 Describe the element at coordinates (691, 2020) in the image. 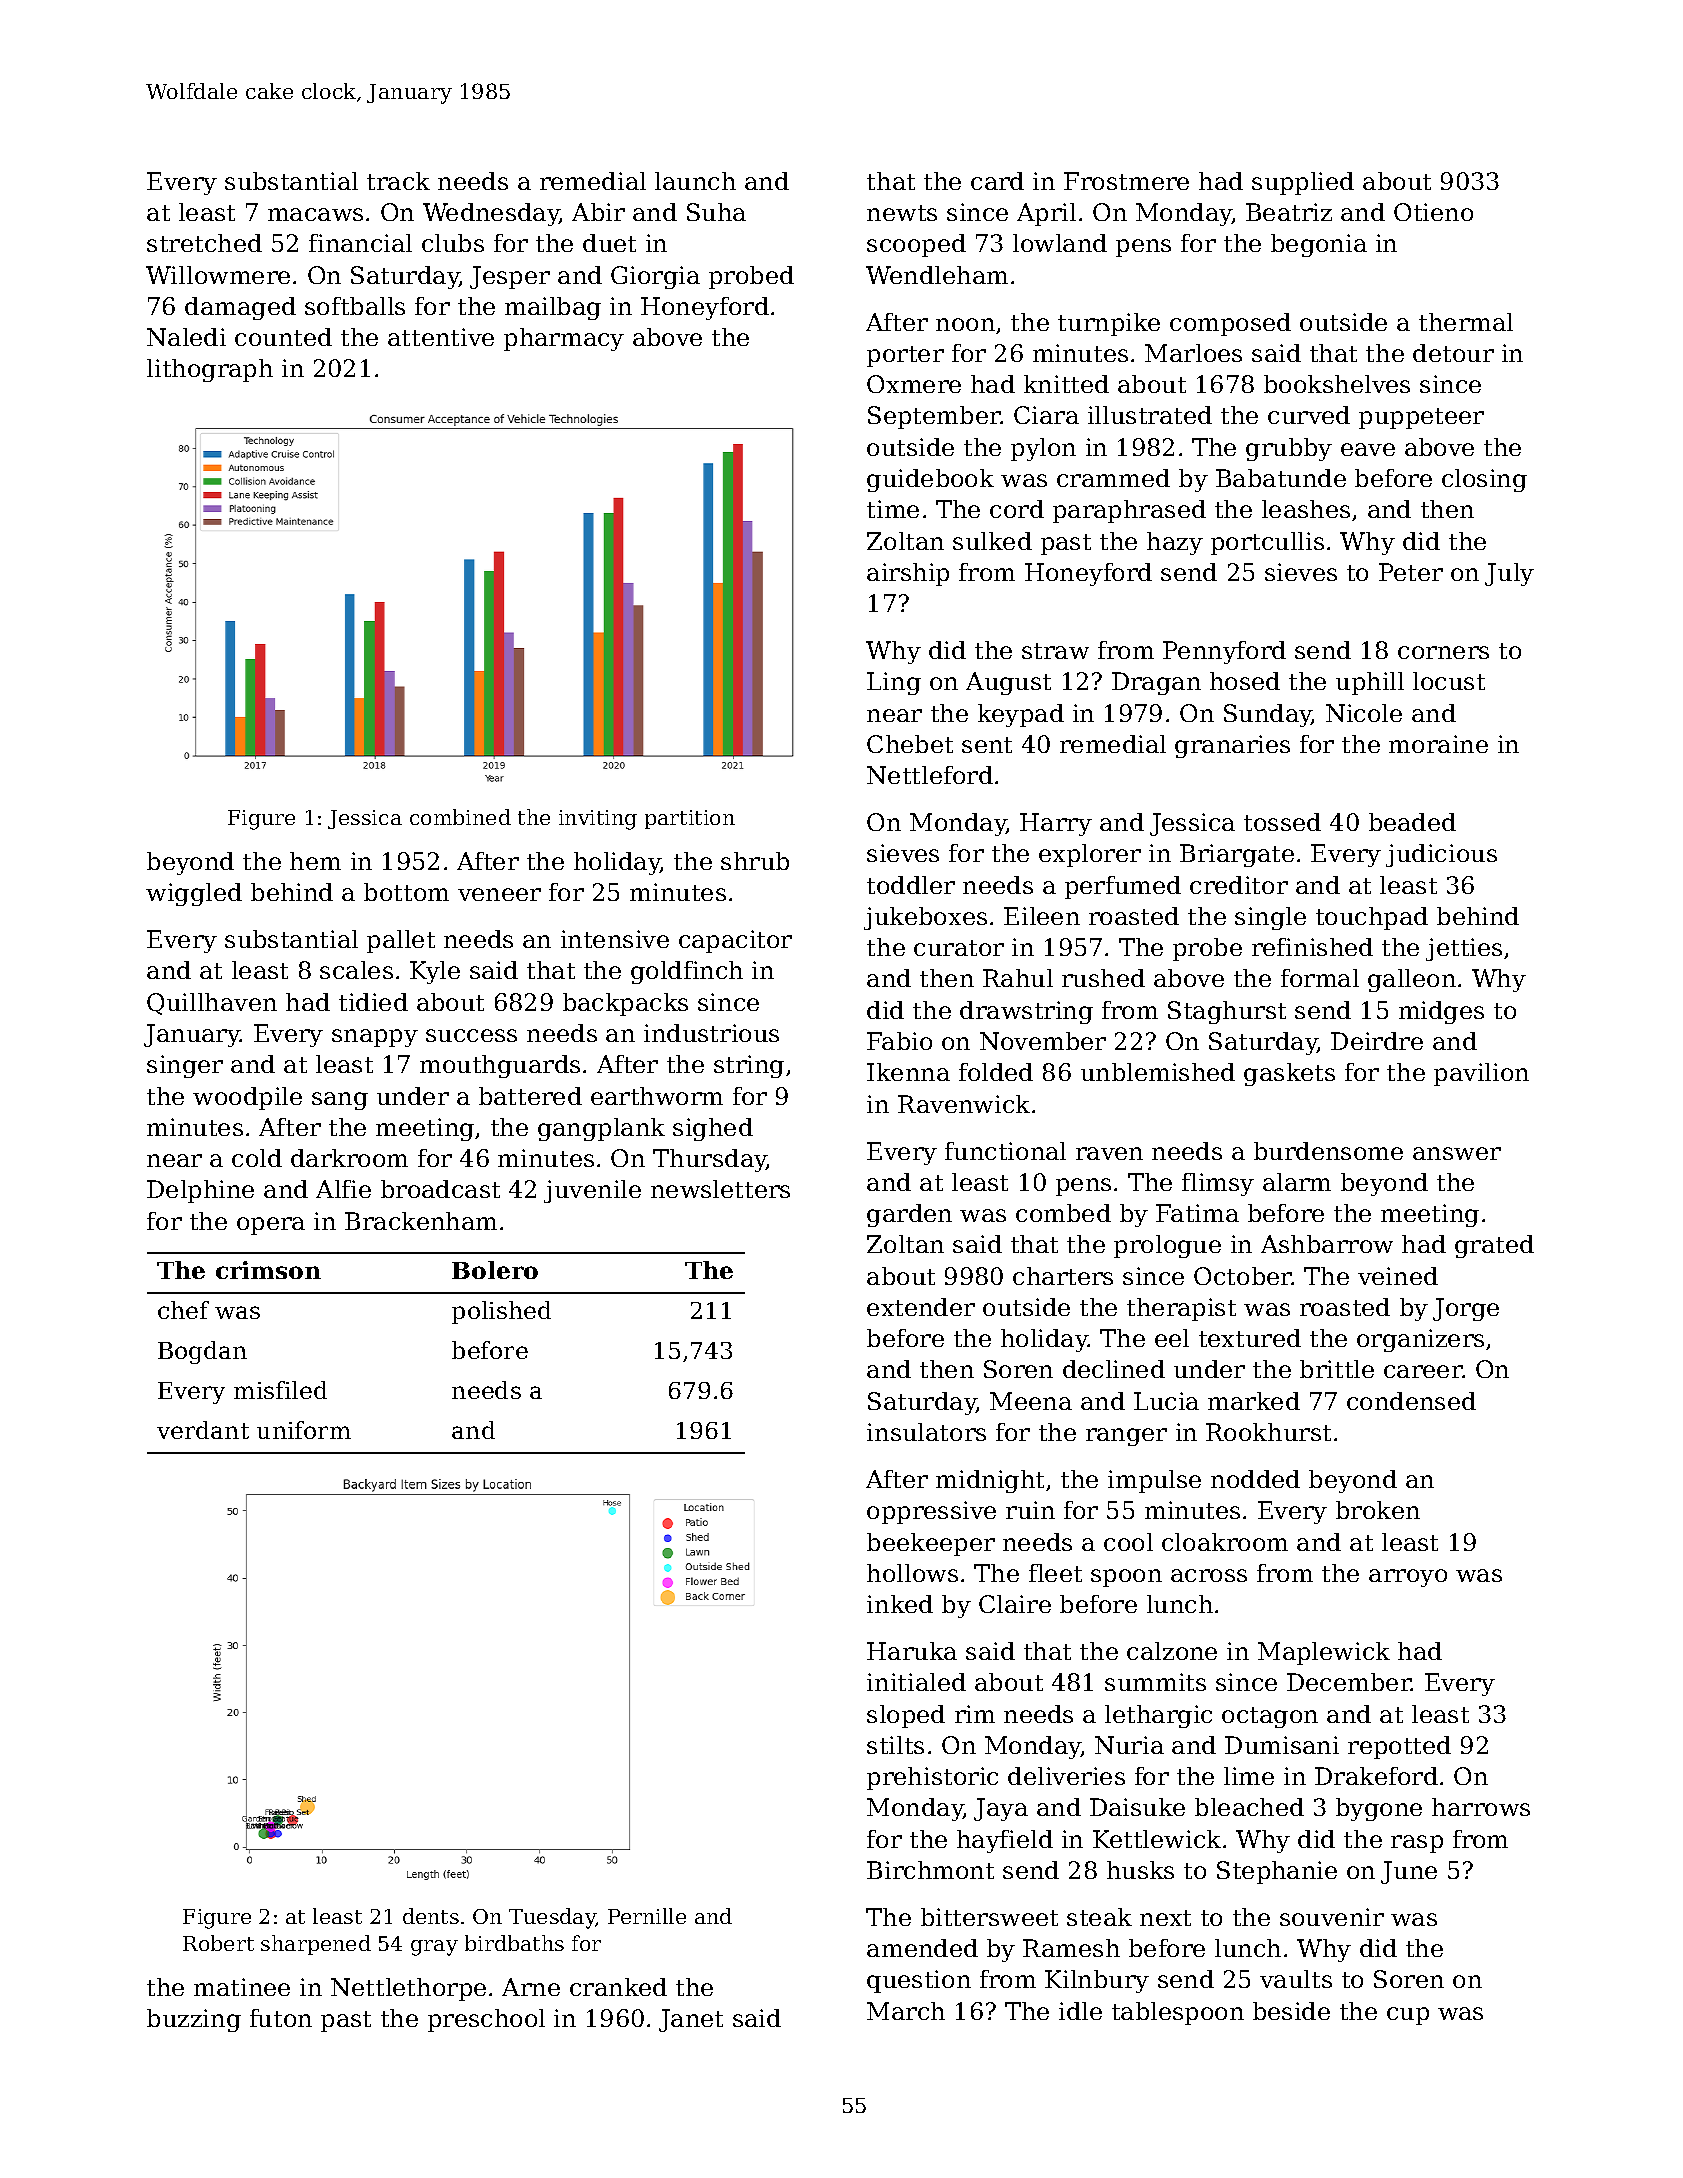

I see `Janet` at that location.
